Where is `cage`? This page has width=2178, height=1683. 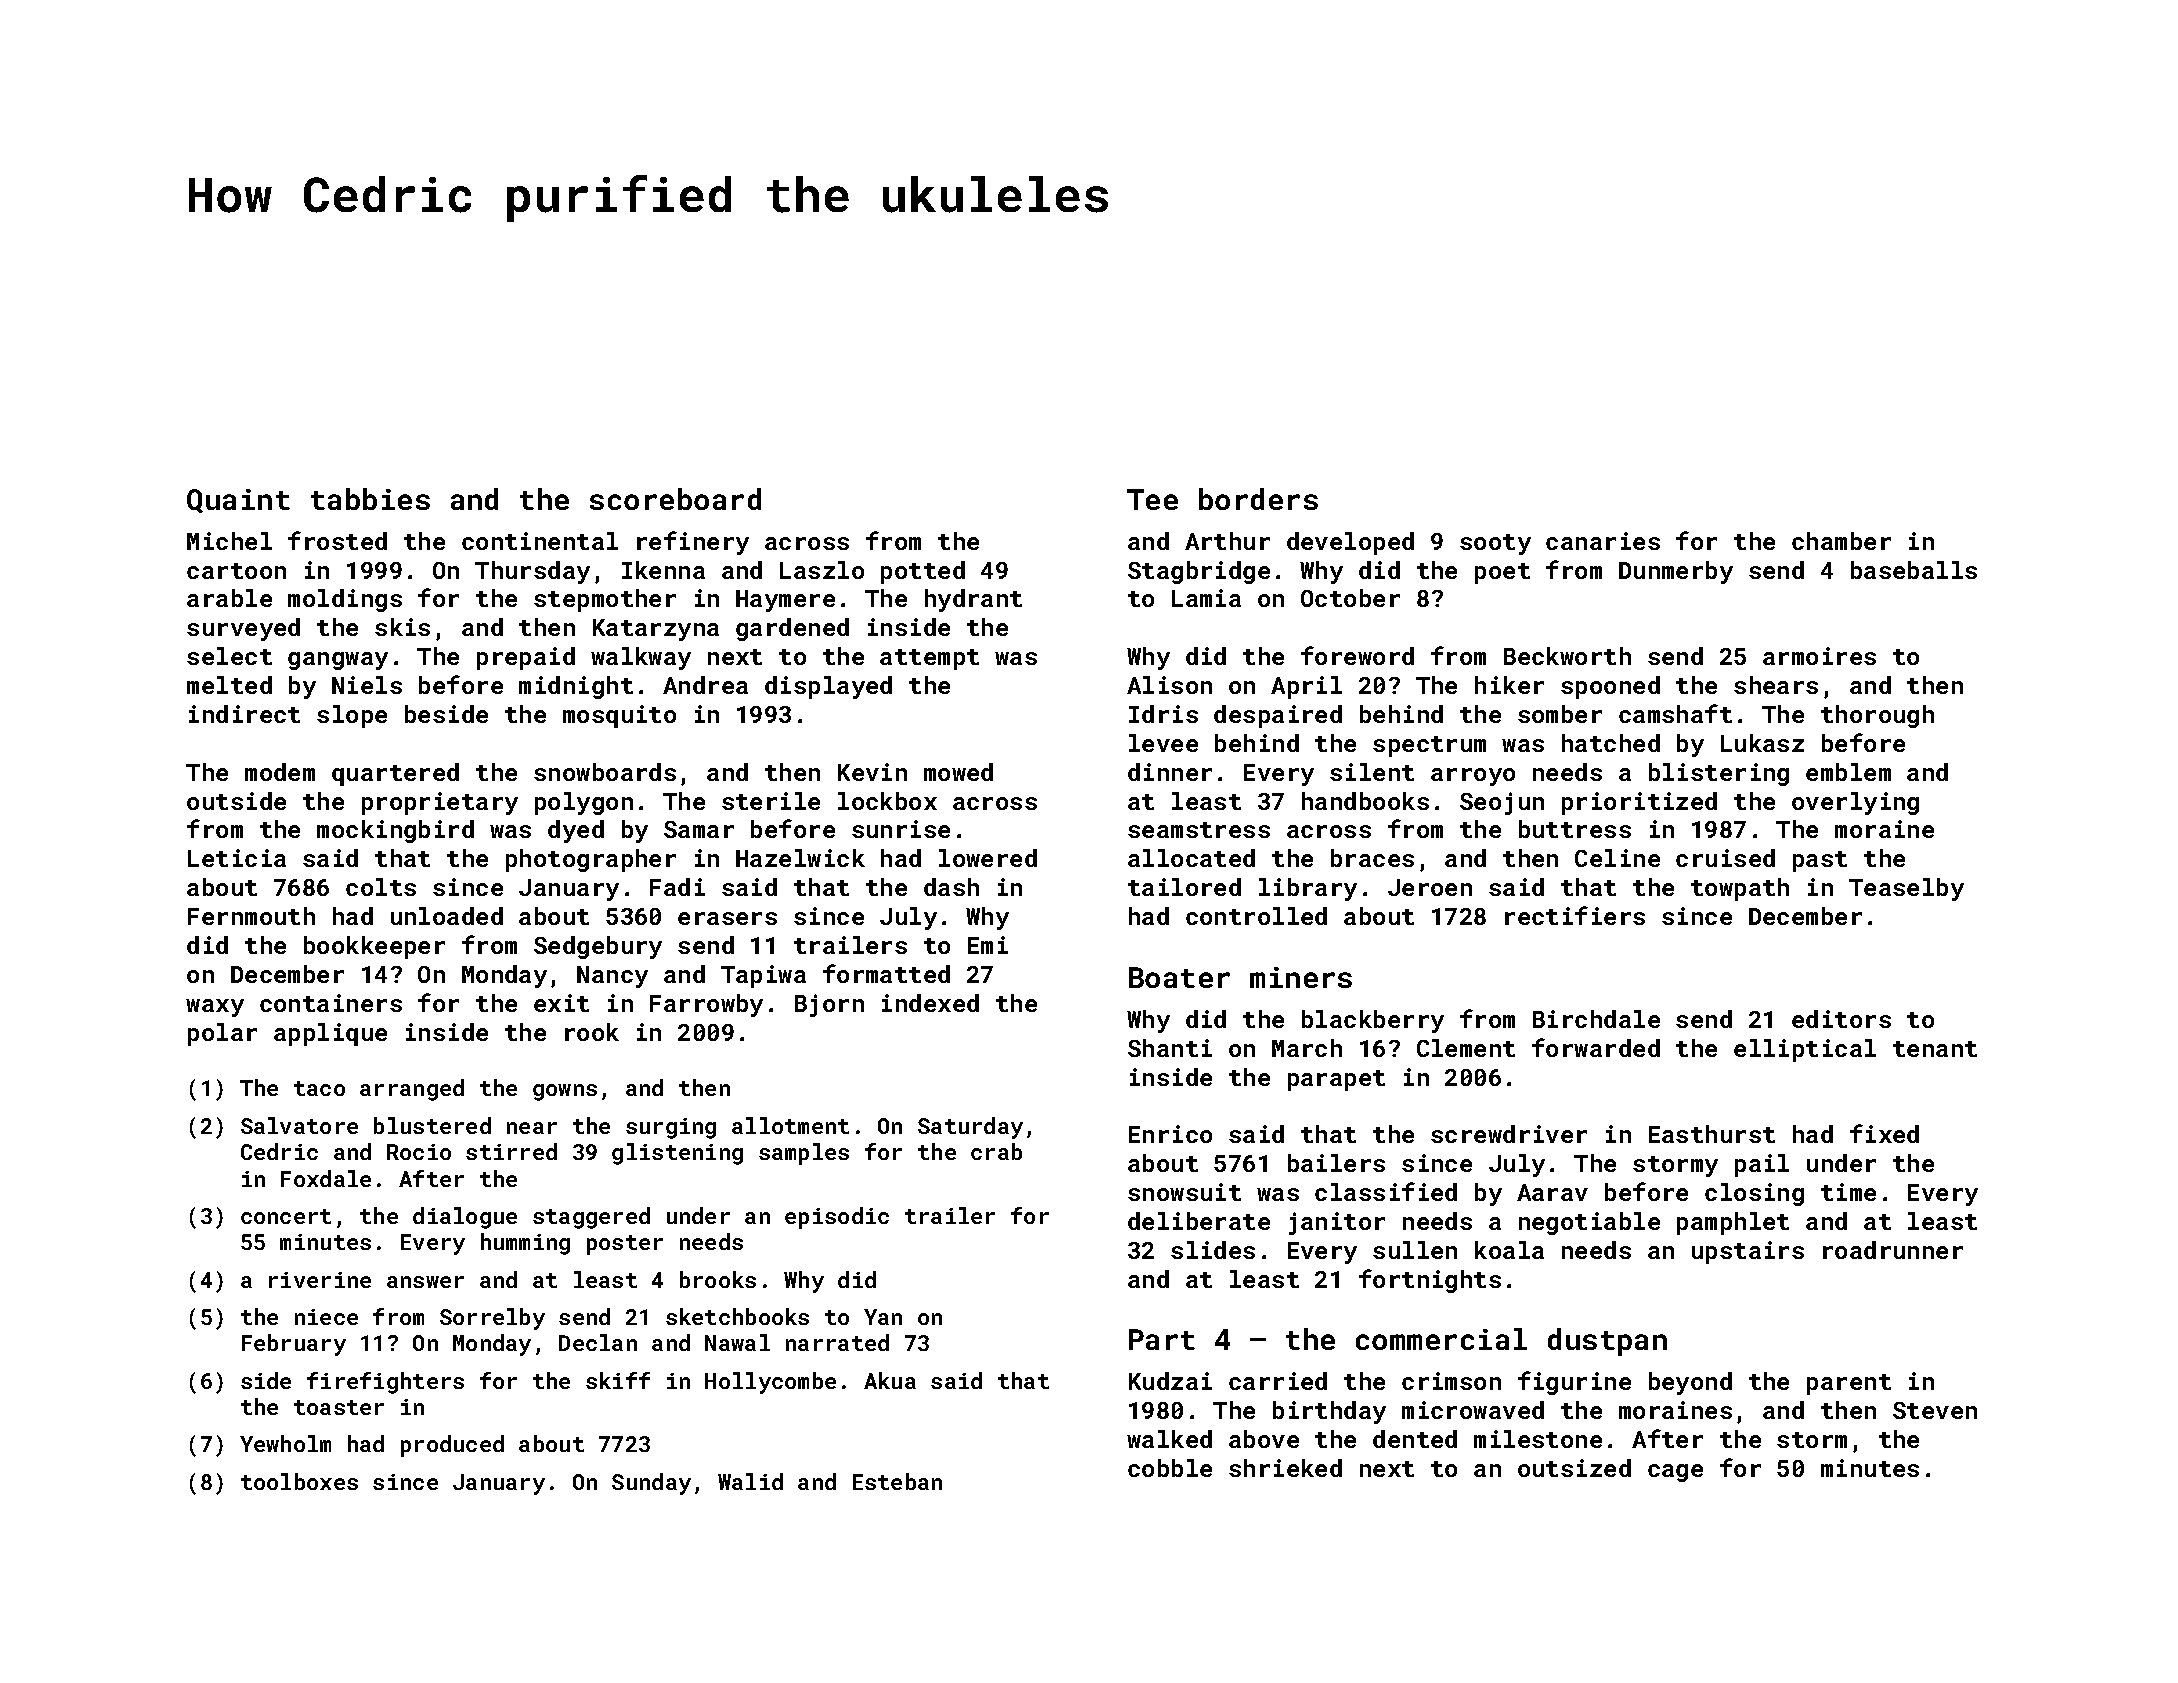
cage is located at coordinates (1675, 1473).
